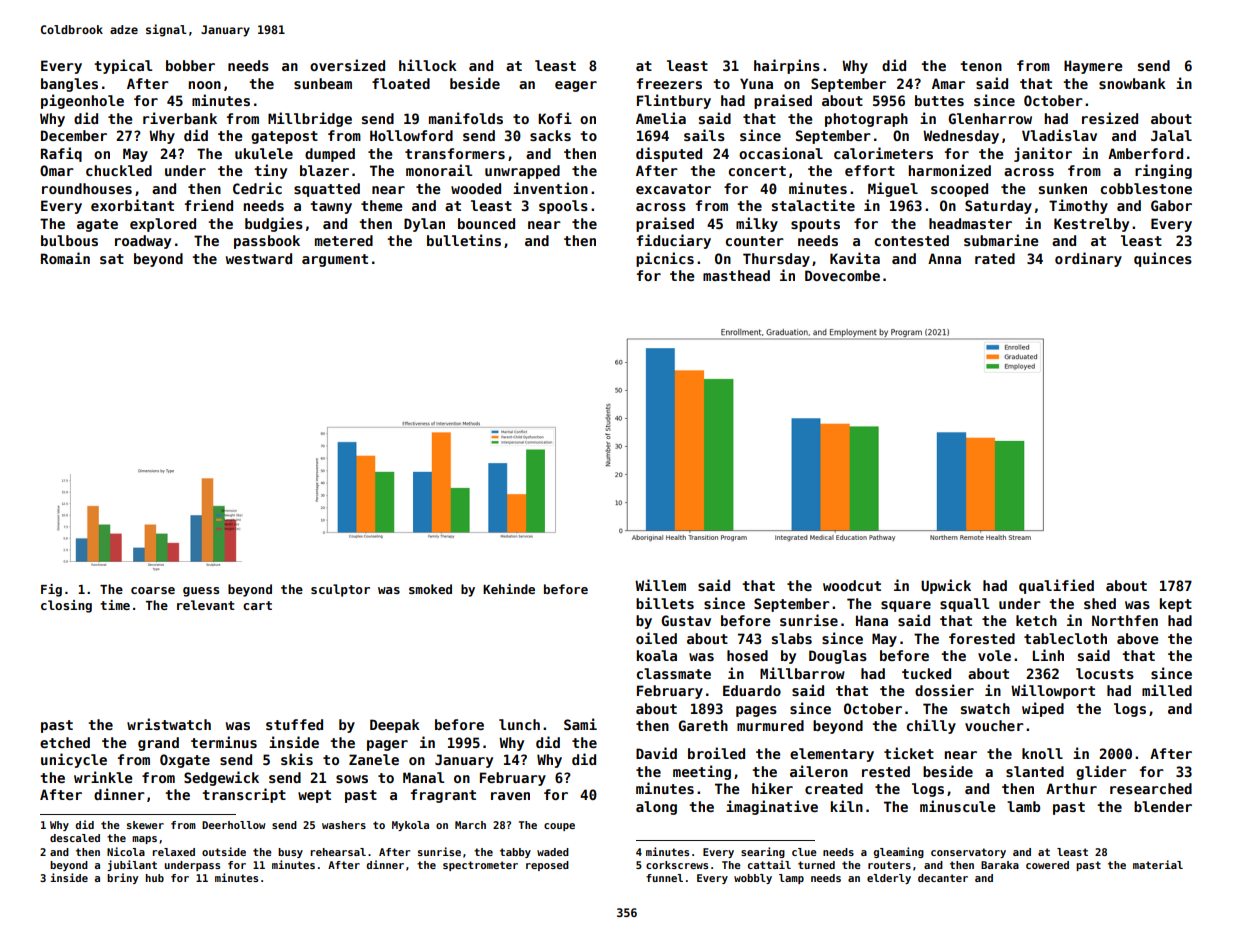  What do you see at coordinates (1056, 586) in the document?
I see `qualified` at bounding box center [1056, 586].
